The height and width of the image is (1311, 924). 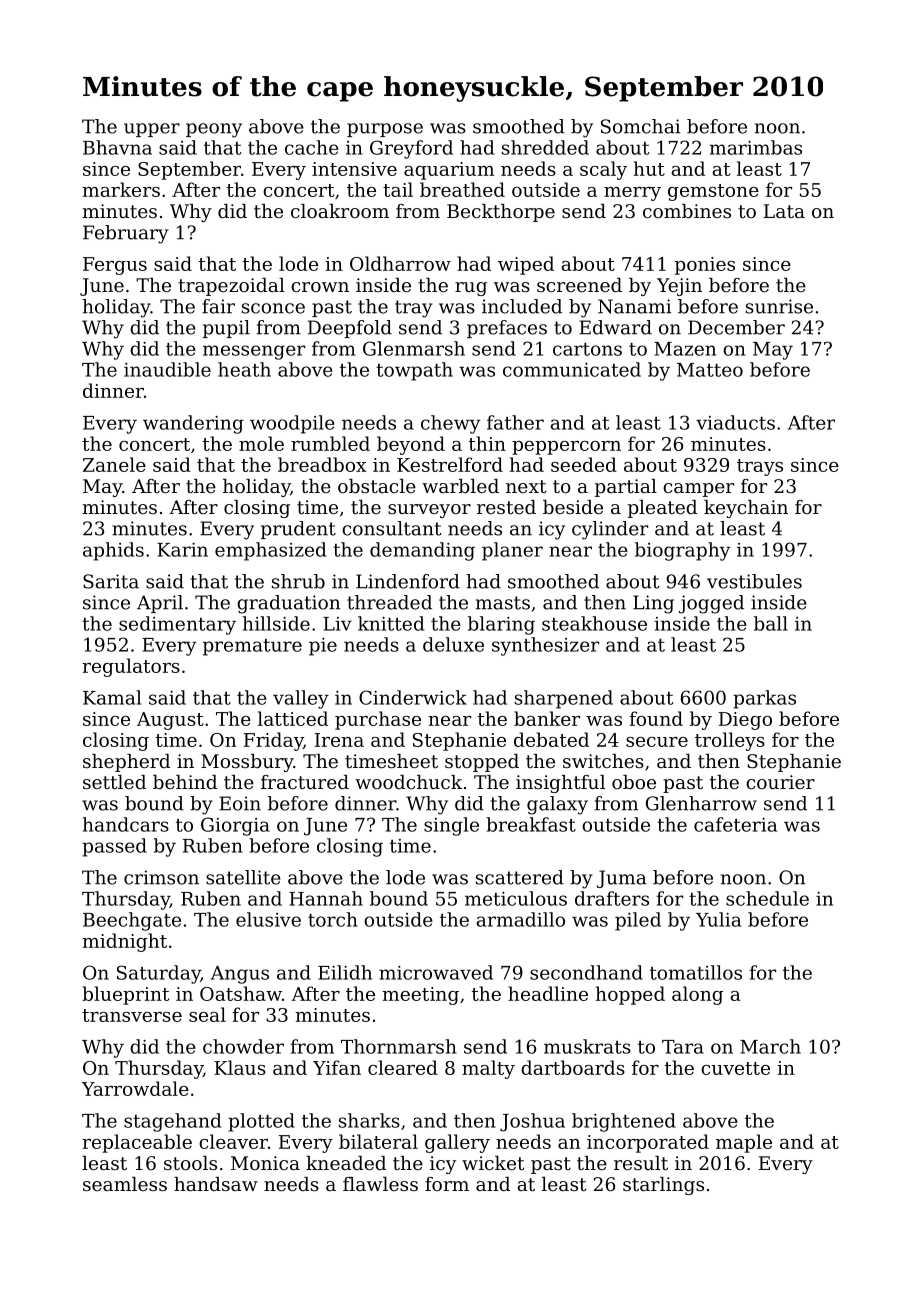 I want to click on crimson, so click(x=161, y=877).
